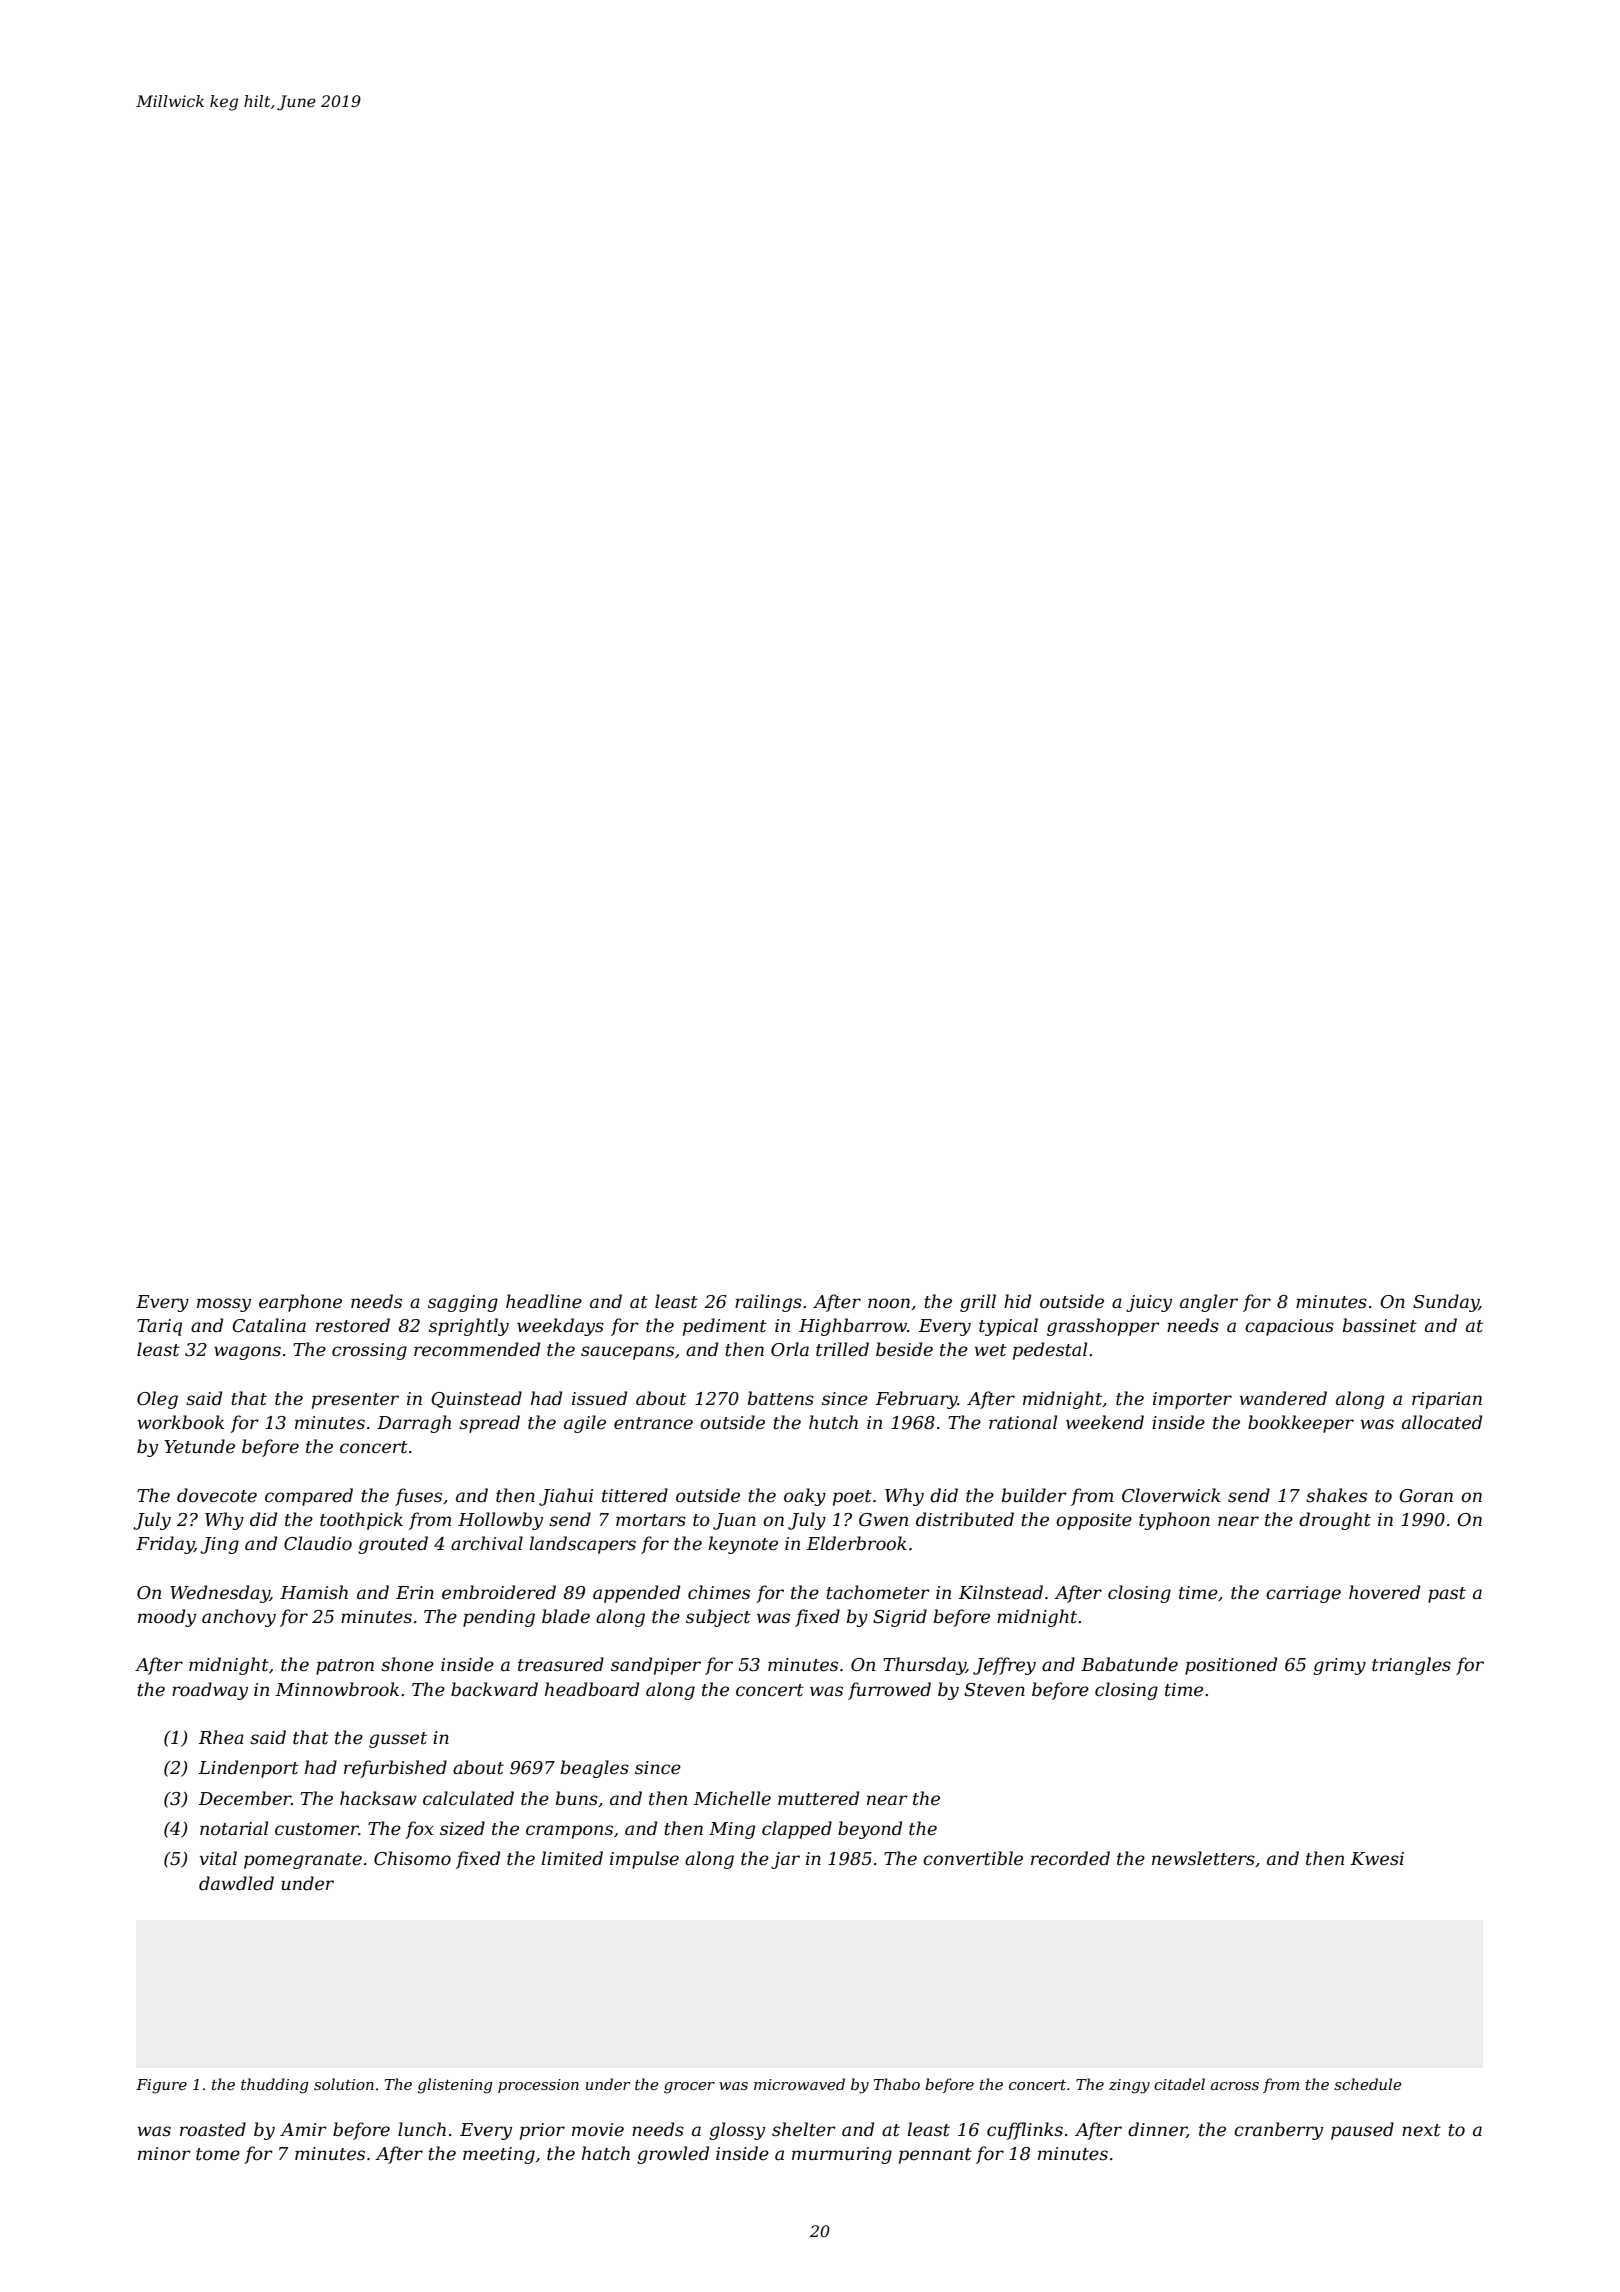  Describe the element at coordinates (414, 1424) in the page. I see `Darragh` at that location.
